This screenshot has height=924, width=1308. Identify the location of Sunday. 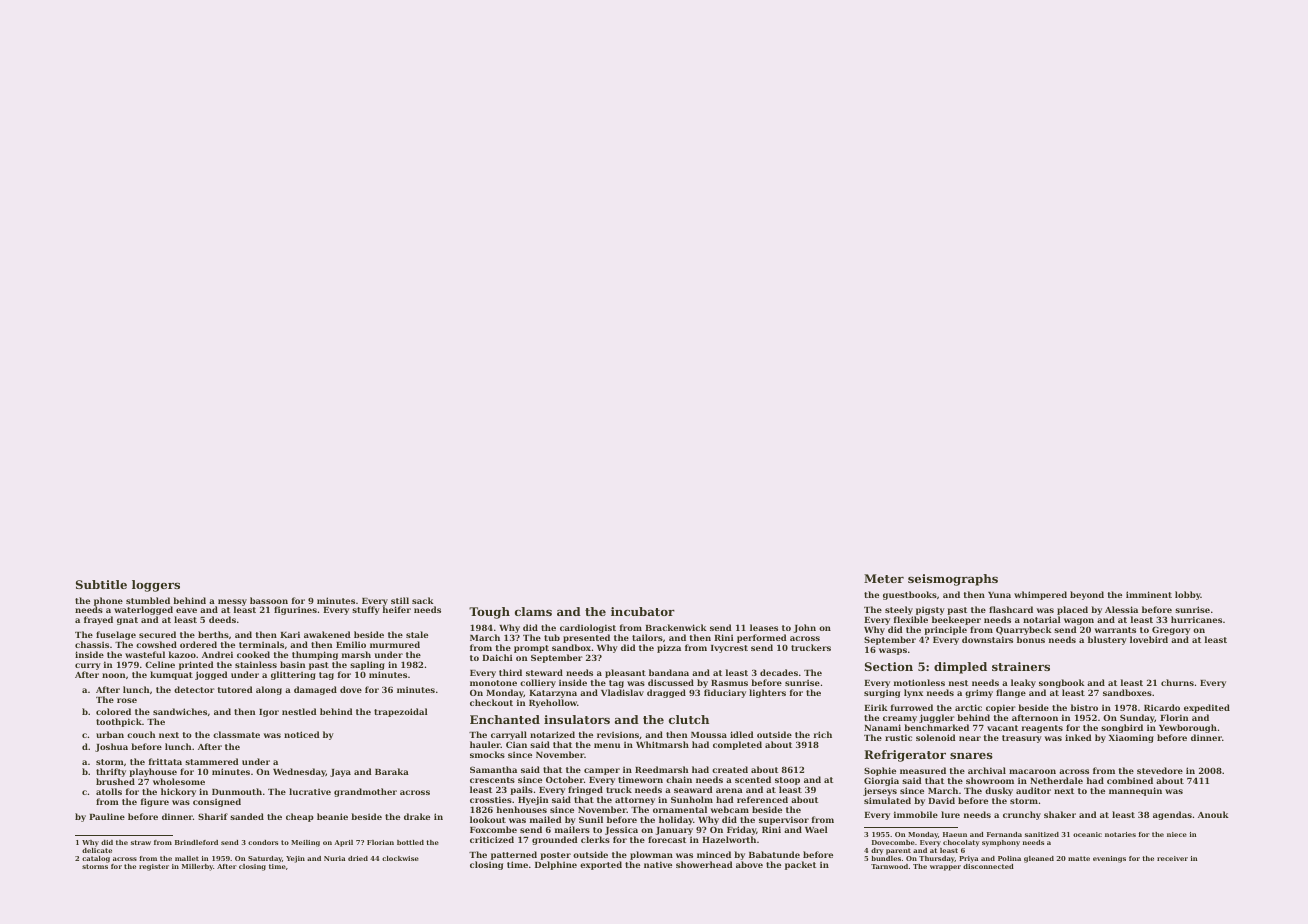
(1137, 718).
